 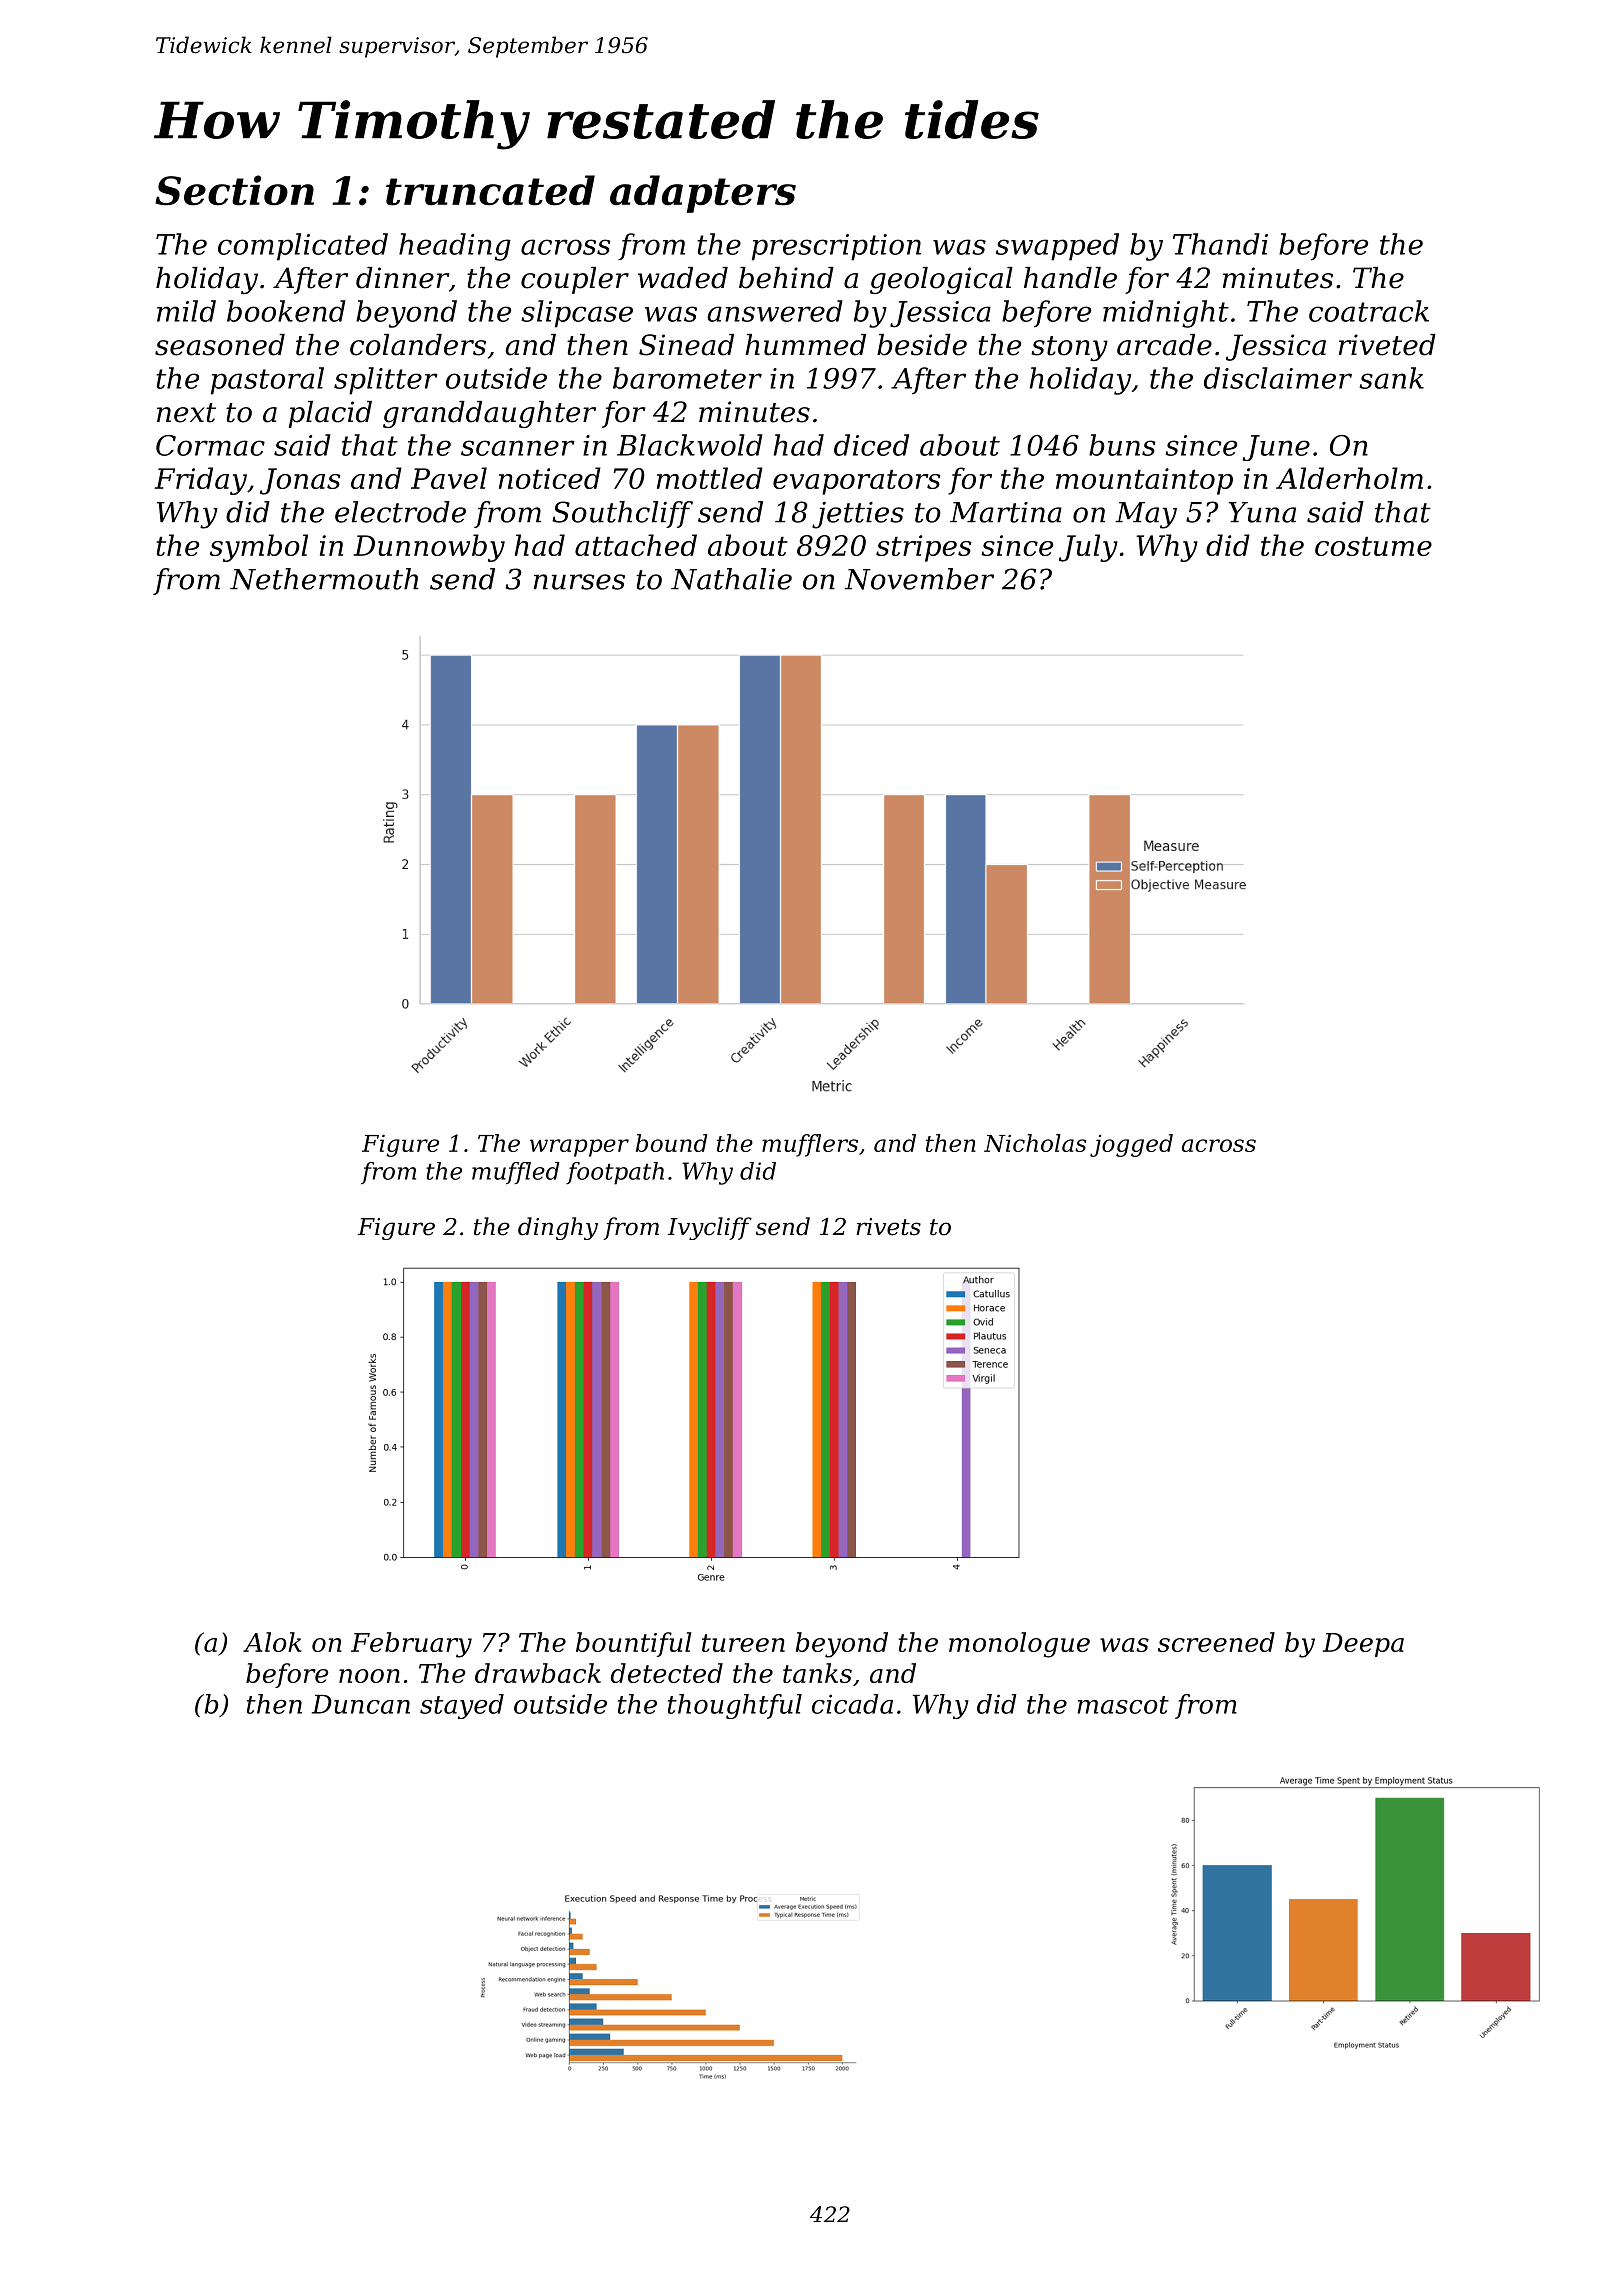 What do you see at coordinates (672, 1143) in the screenshot?
I see `bound` at bounding box center [672, 1143].
